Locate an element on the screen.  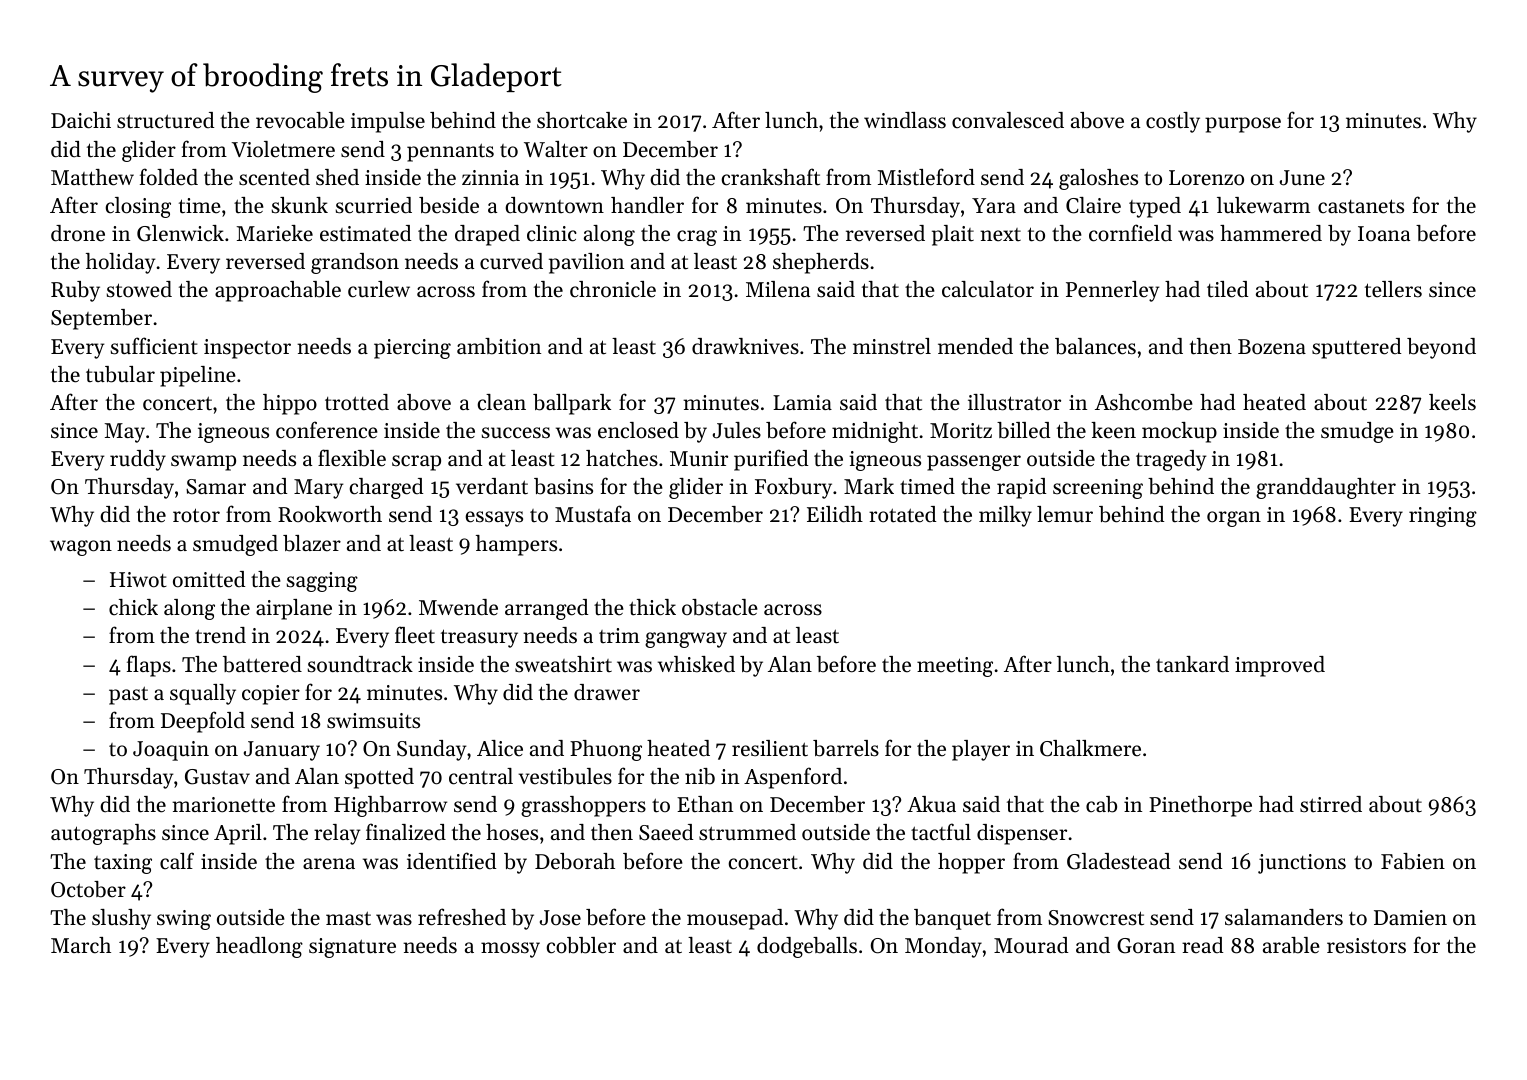
Ioana is located at coordinates (1384, 233).
